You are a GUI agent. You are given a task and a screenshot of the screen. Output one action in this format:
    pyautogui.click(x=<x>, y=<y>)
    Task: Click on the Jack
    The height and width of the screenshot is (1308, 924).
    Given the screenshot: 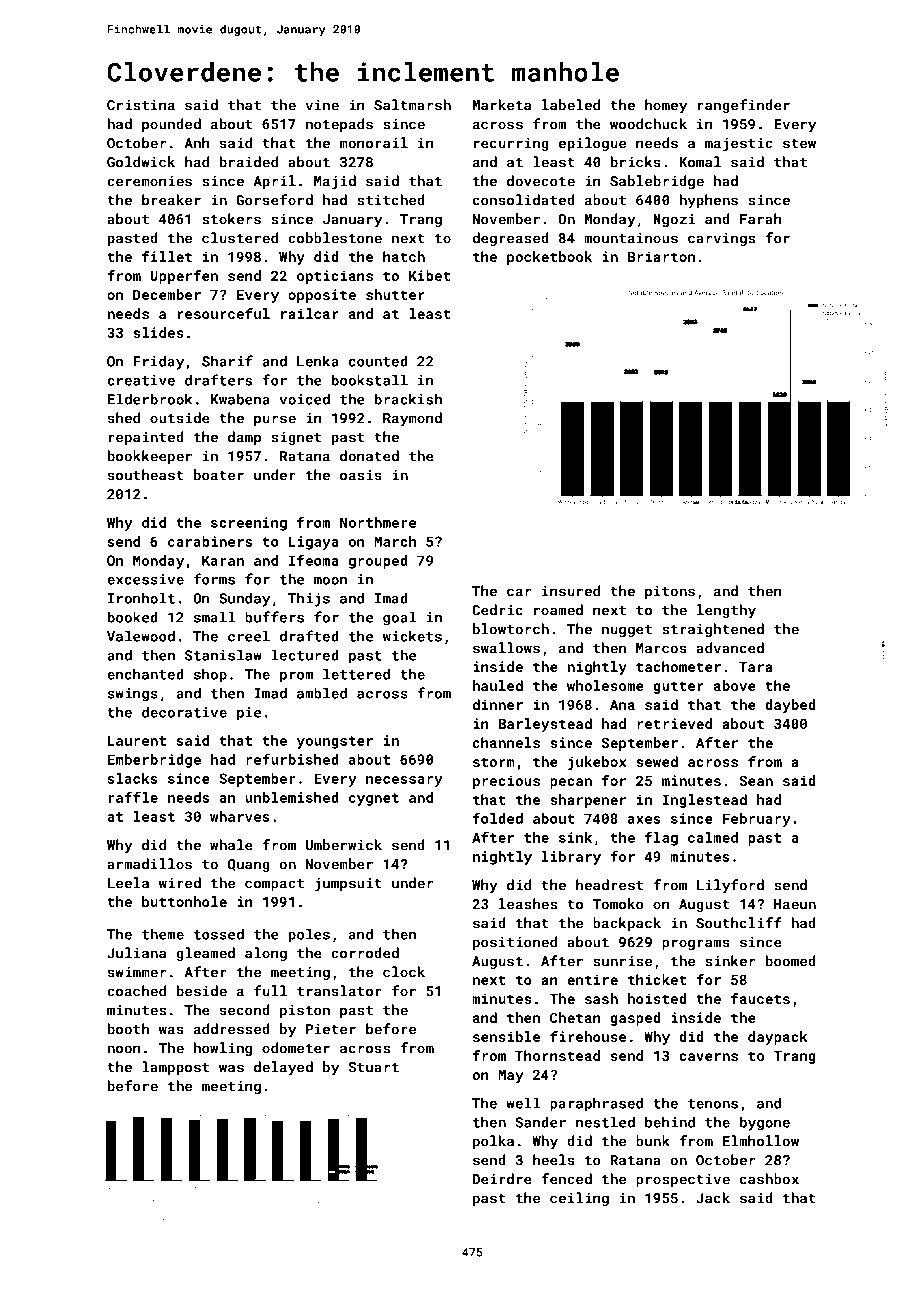 What is the action you would take?
    pyautogui.click(x=713, y=1198)
